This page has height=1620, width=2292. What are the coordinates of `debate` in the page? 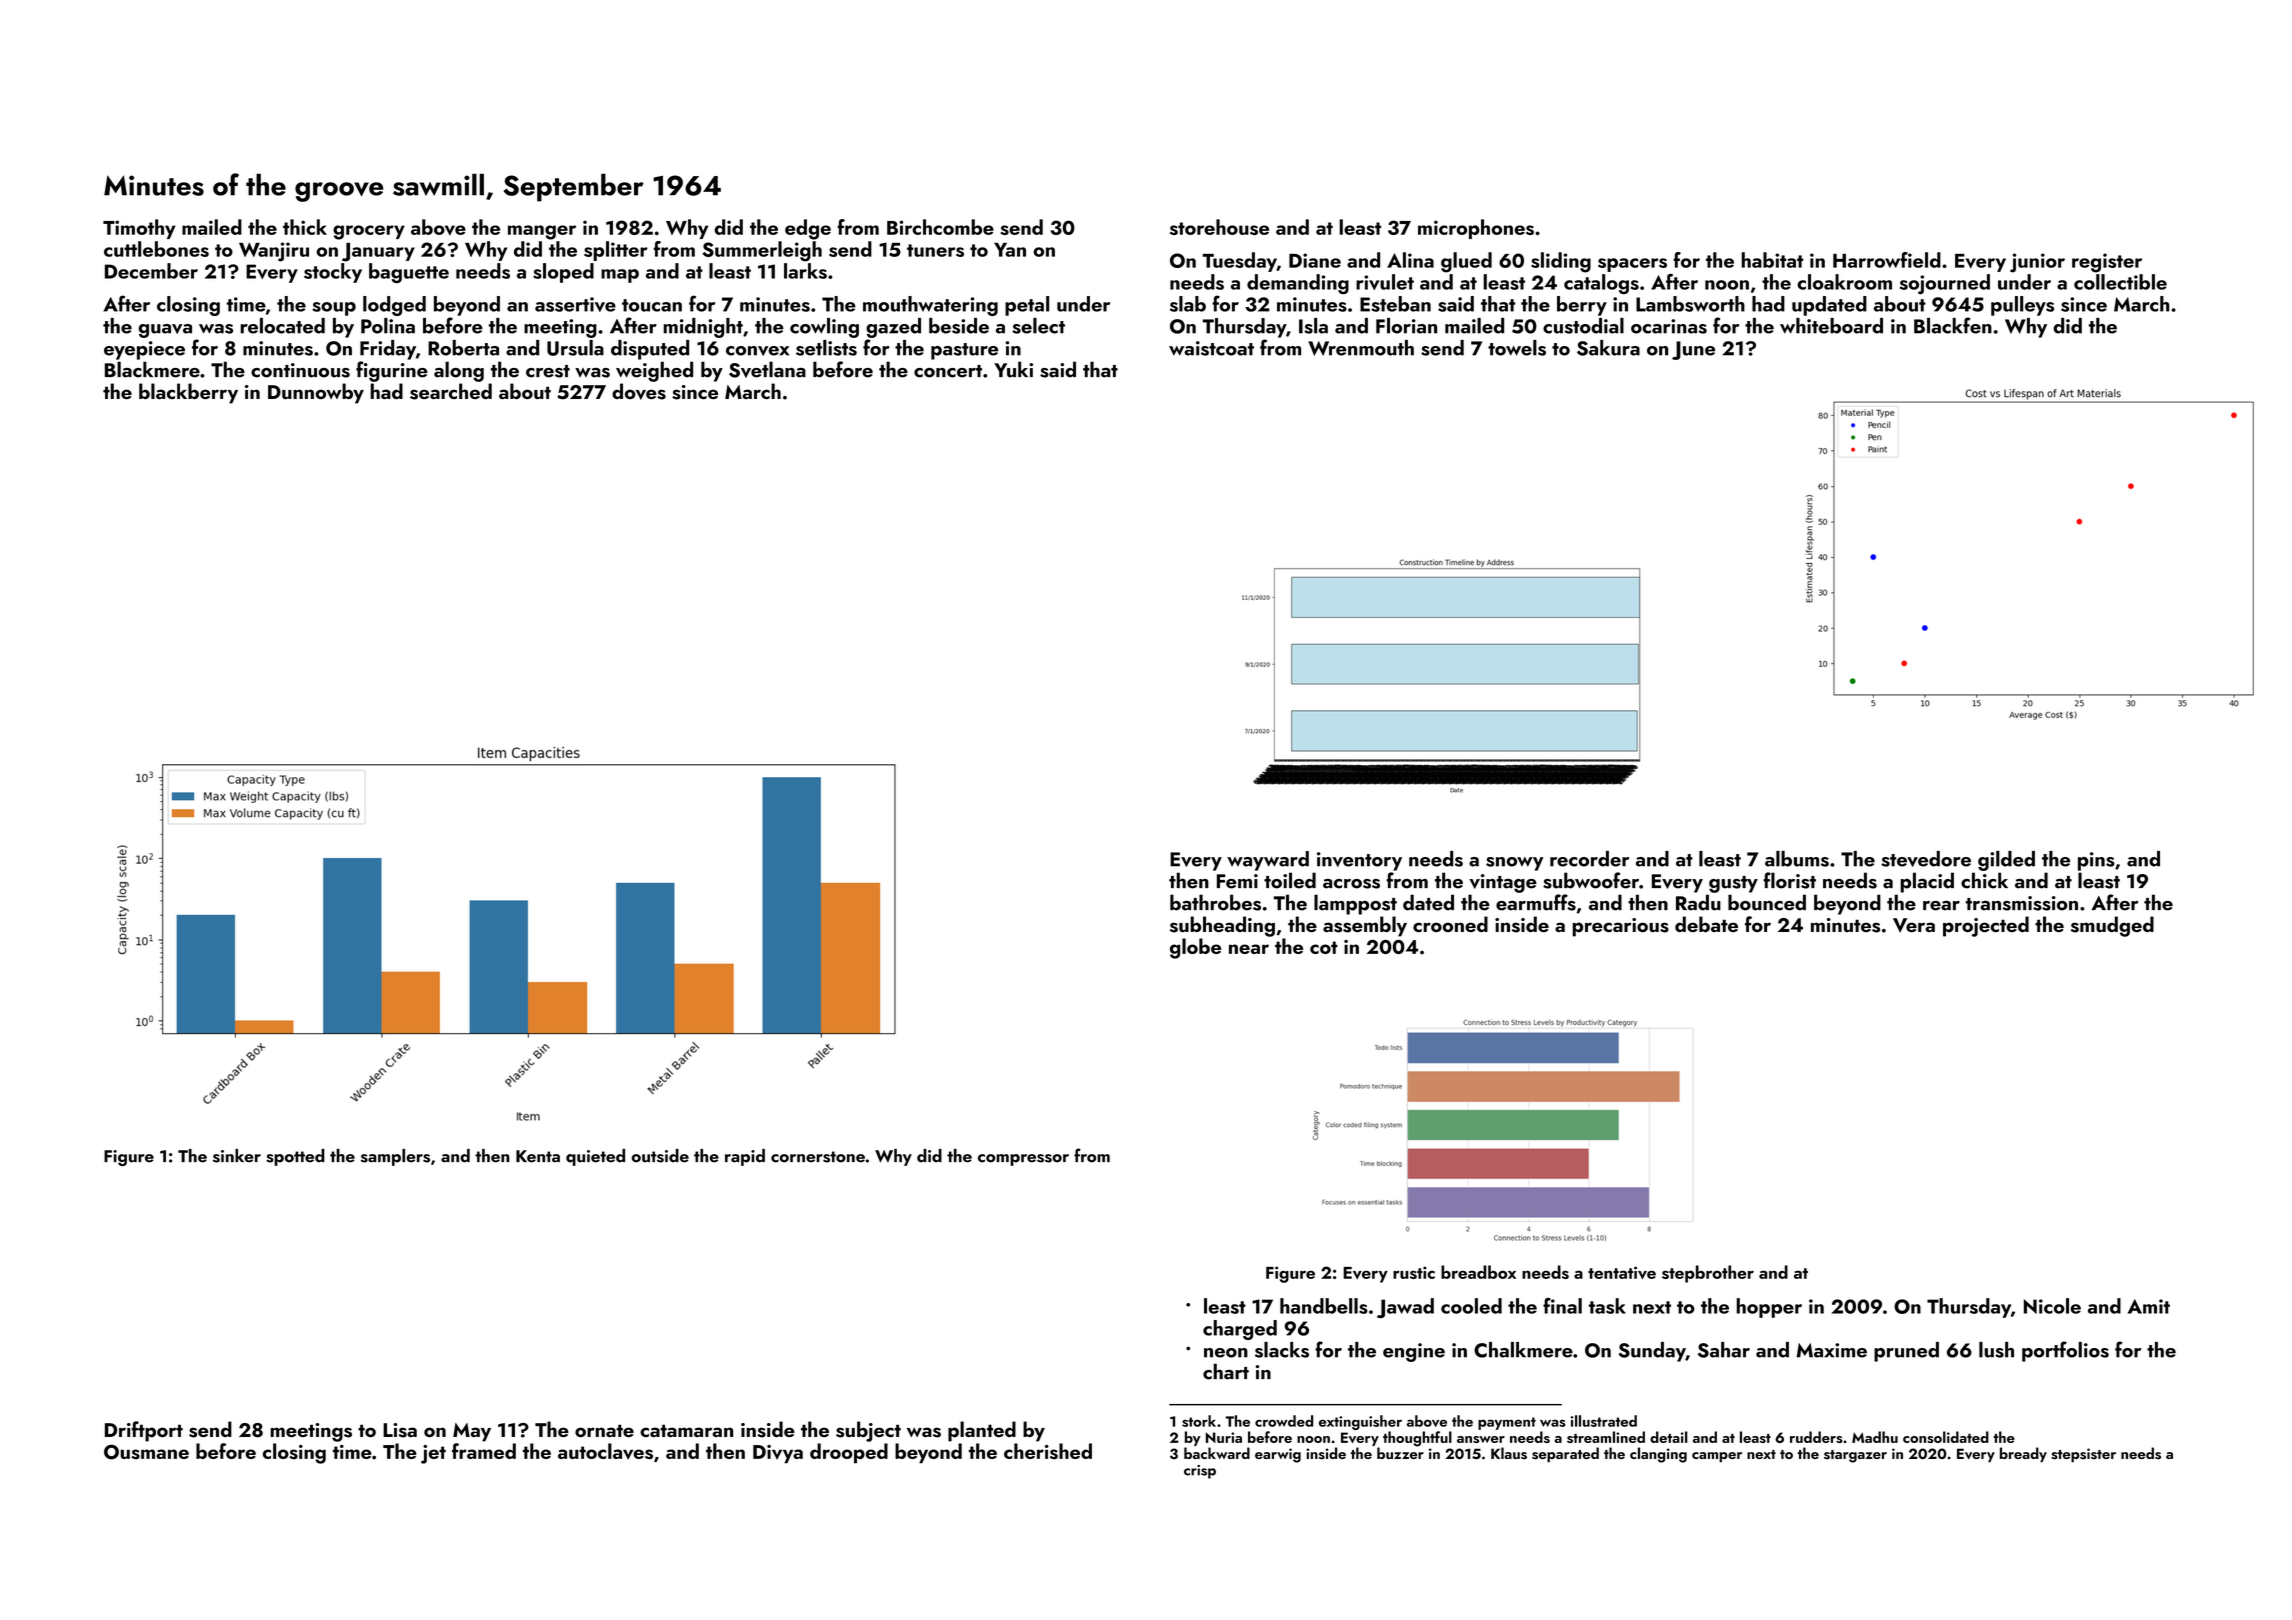 It's located at (1706, 924).
